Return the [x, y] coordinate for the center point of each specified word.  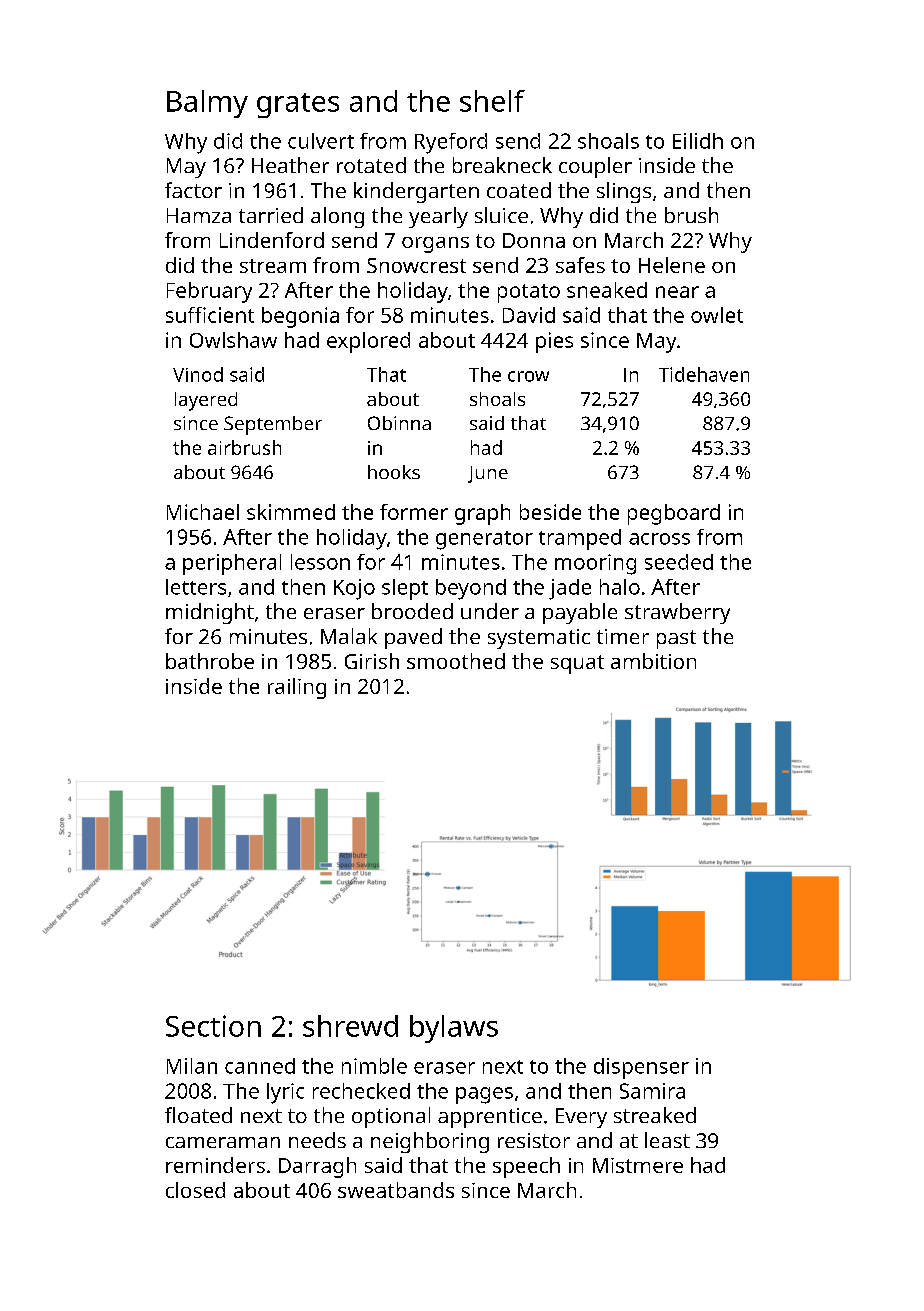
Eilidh [698, 141]
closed [195, 1190]
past [676, 639]
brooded [412, 611]
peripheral [232, 564]
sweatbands [396, 1190]
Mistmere [638, 1165]
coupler [595, 167]
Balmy [207, 104]
